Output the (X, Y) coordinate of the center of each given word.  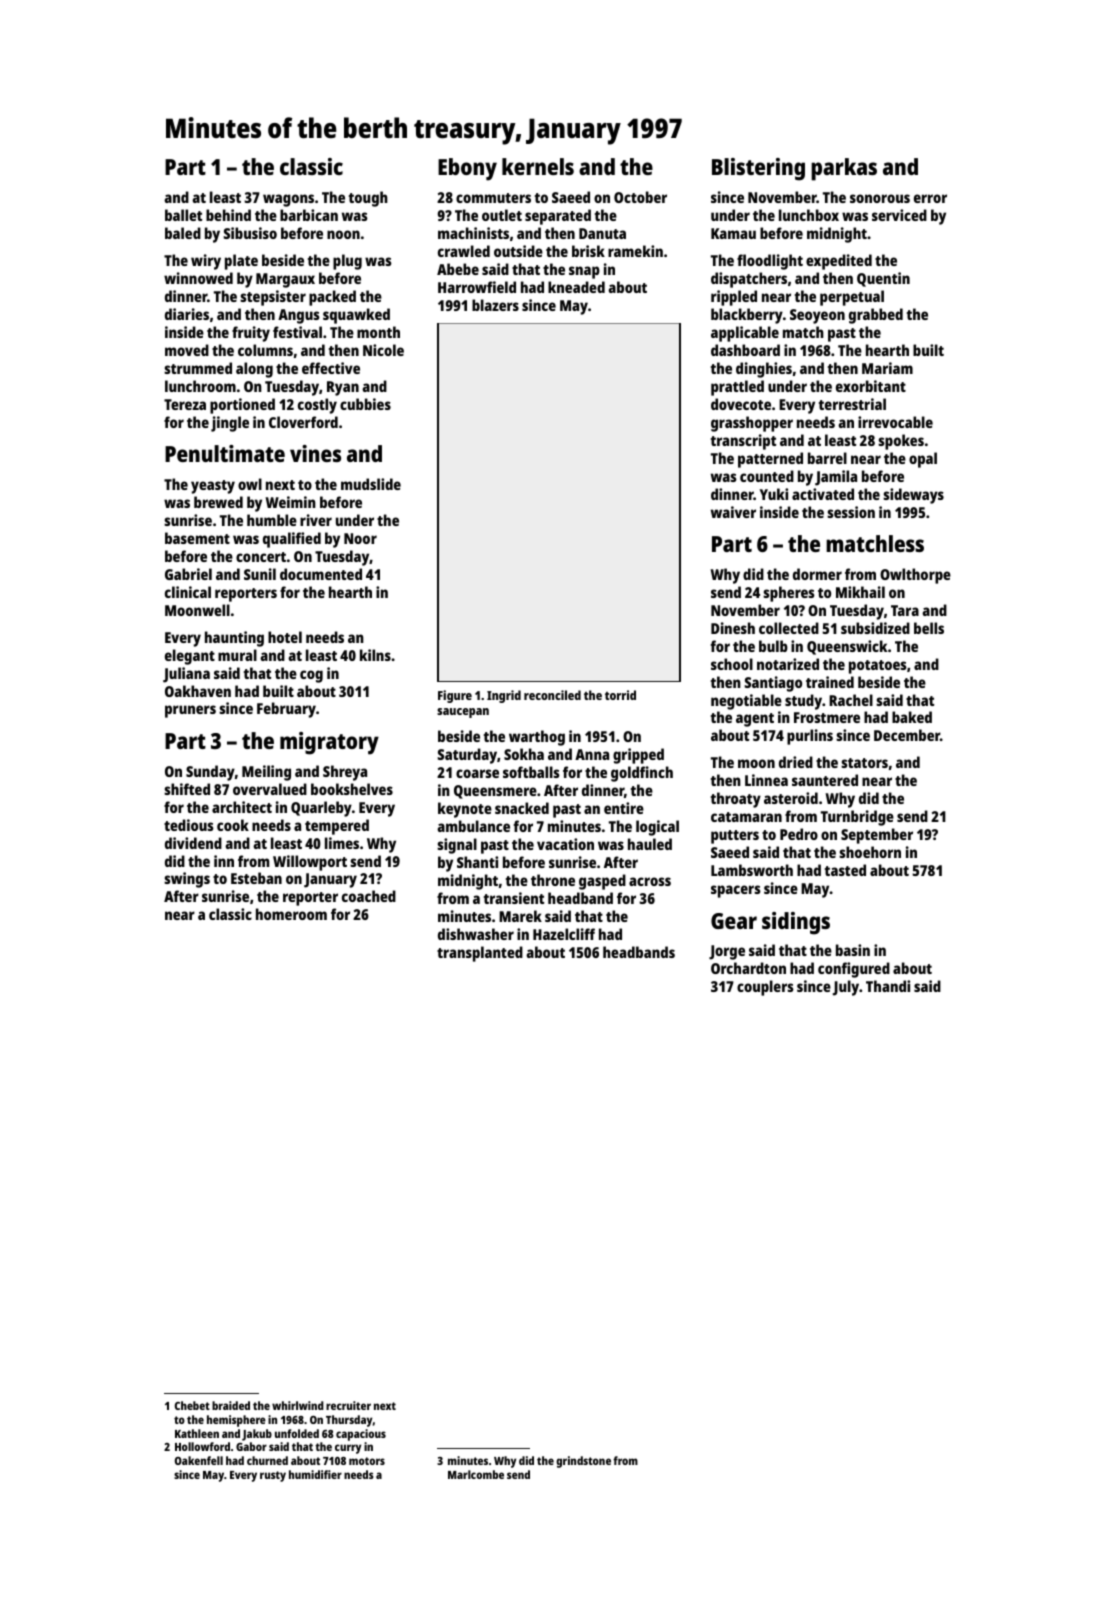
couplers (765, 988)
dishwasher (476, 934)
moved (187, 350)
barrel (827, 458)
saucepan (463, 713)
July (846, 988)
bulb (773, 646)
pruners (190, 711)
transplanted (480, 954)
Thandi (888, 986)
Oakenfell (199, 1460)
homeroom (291, 914)
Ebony (467, 169)
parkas (844, 169)
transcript (743, 442)
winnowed (198, 278)
